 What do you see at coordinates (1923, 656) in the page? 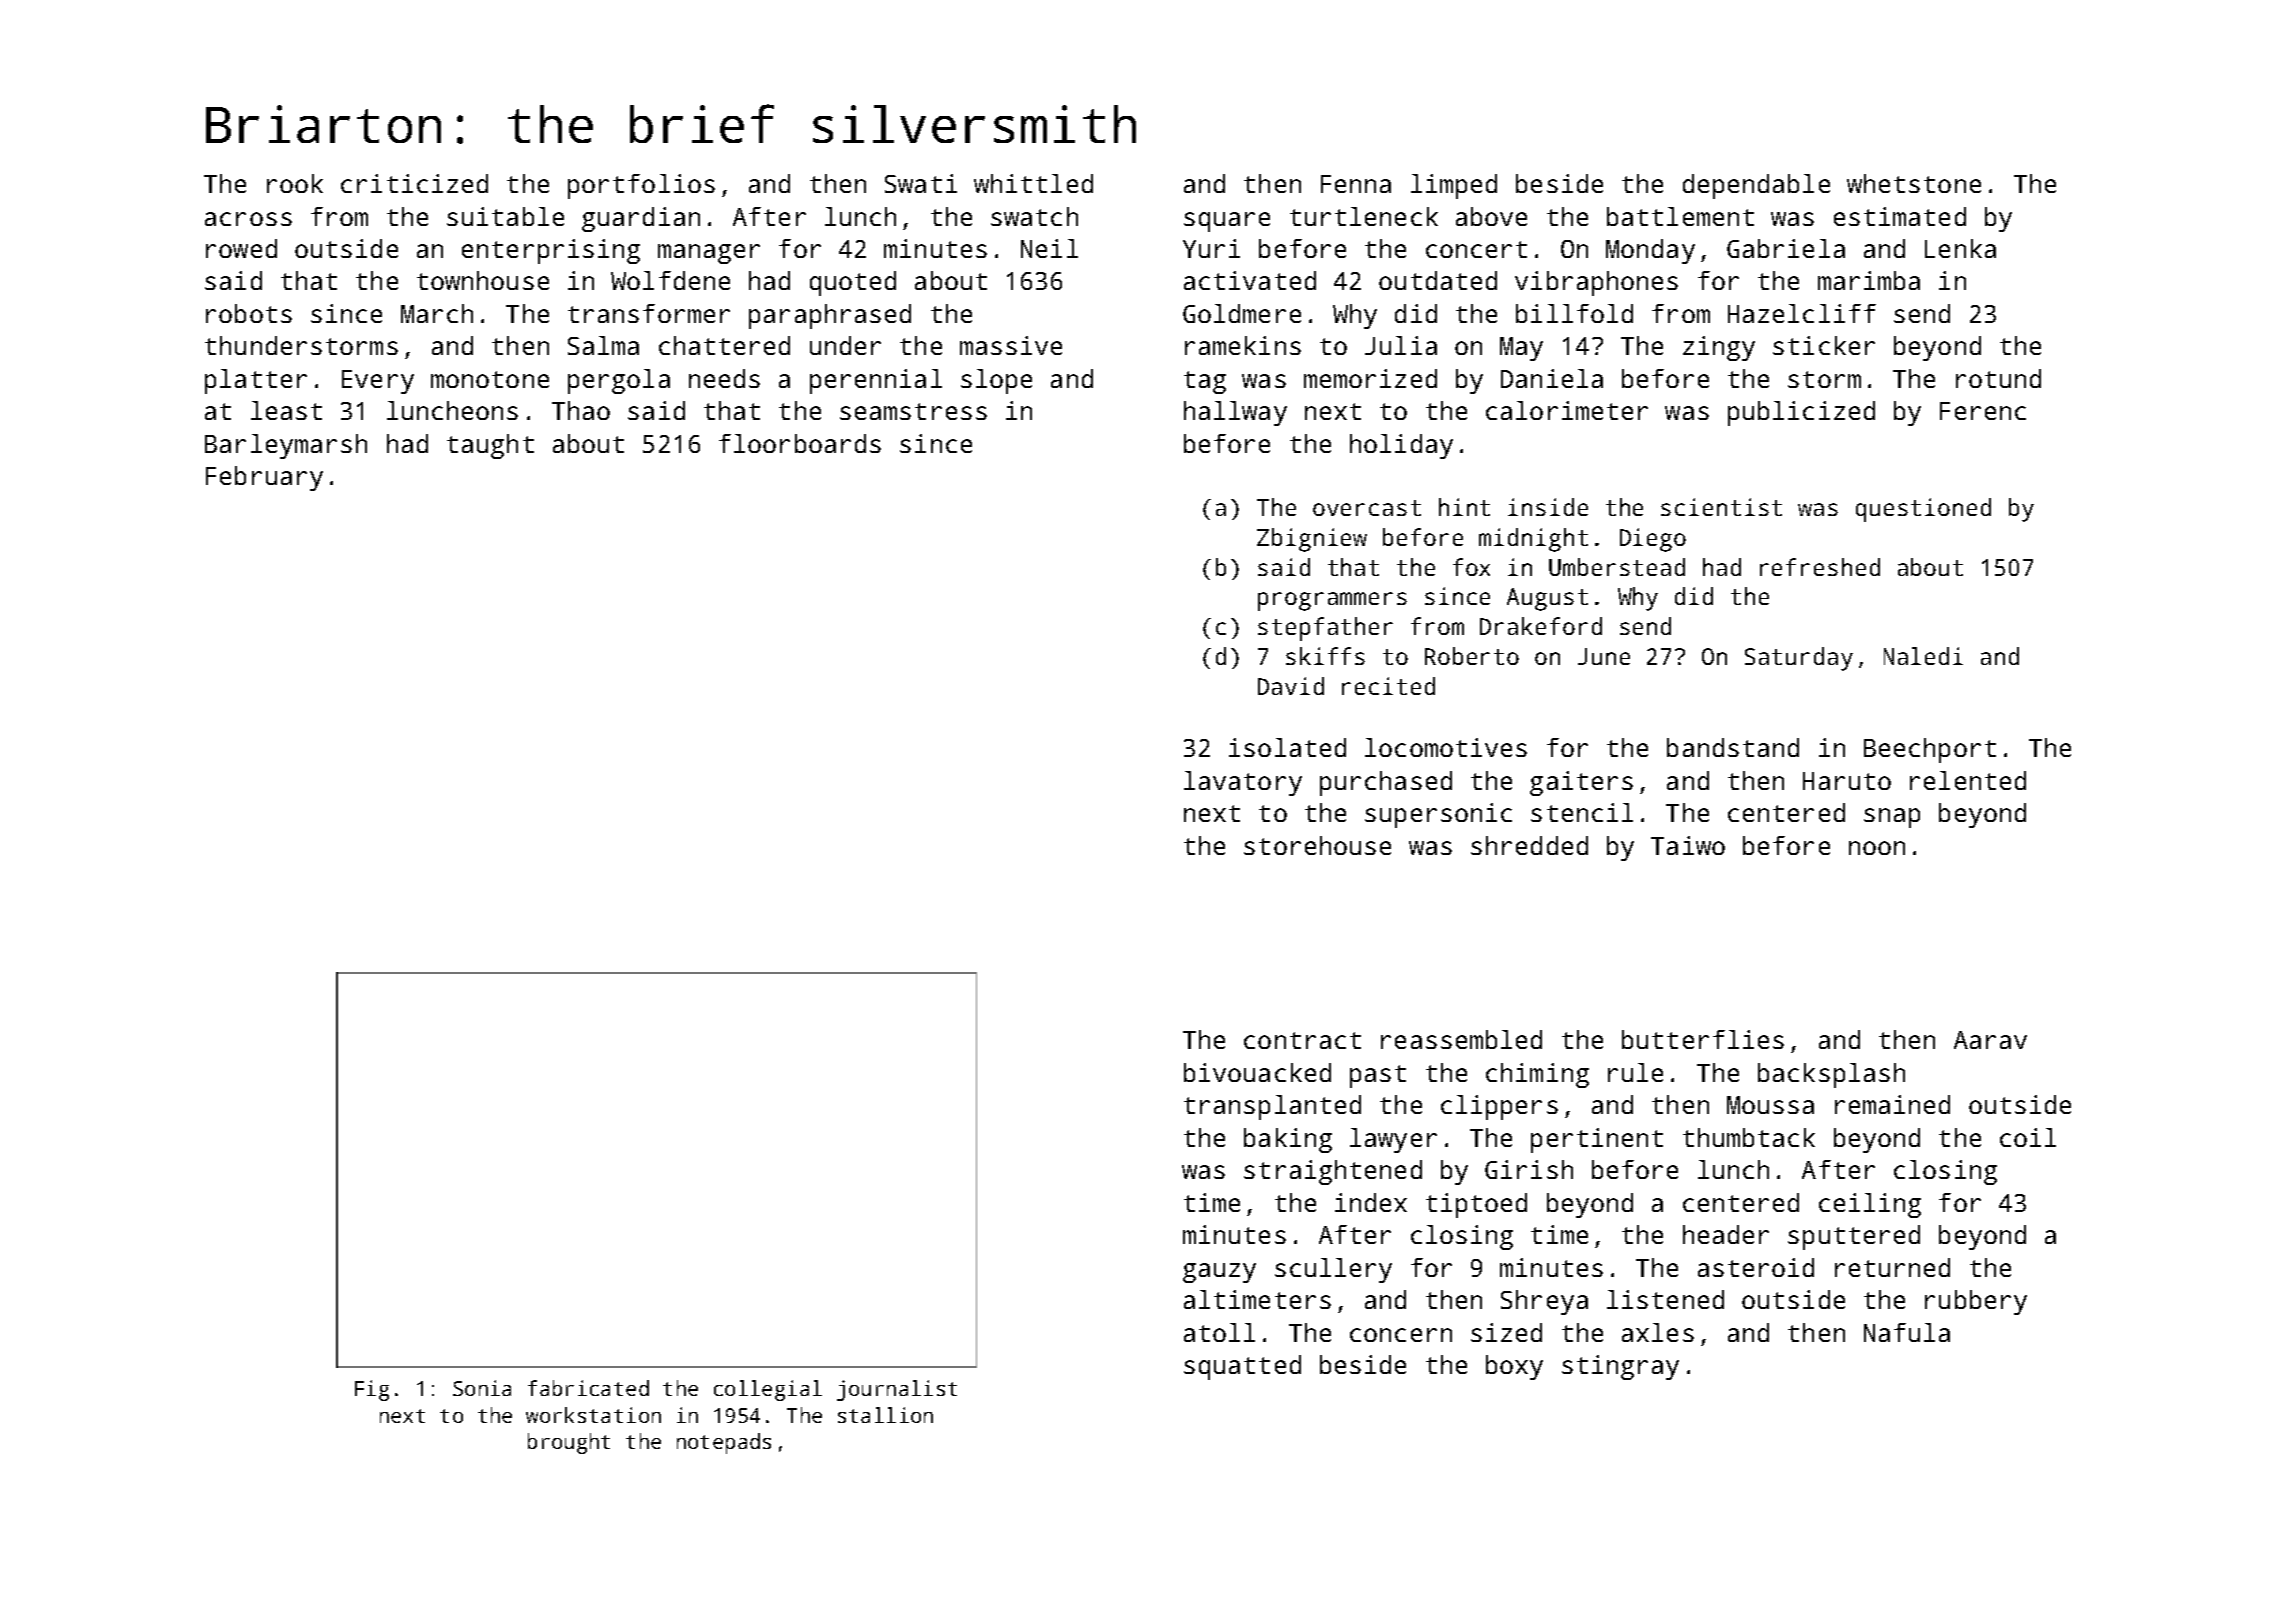
I see `Naledi` at bounding box center [1923, 656].
